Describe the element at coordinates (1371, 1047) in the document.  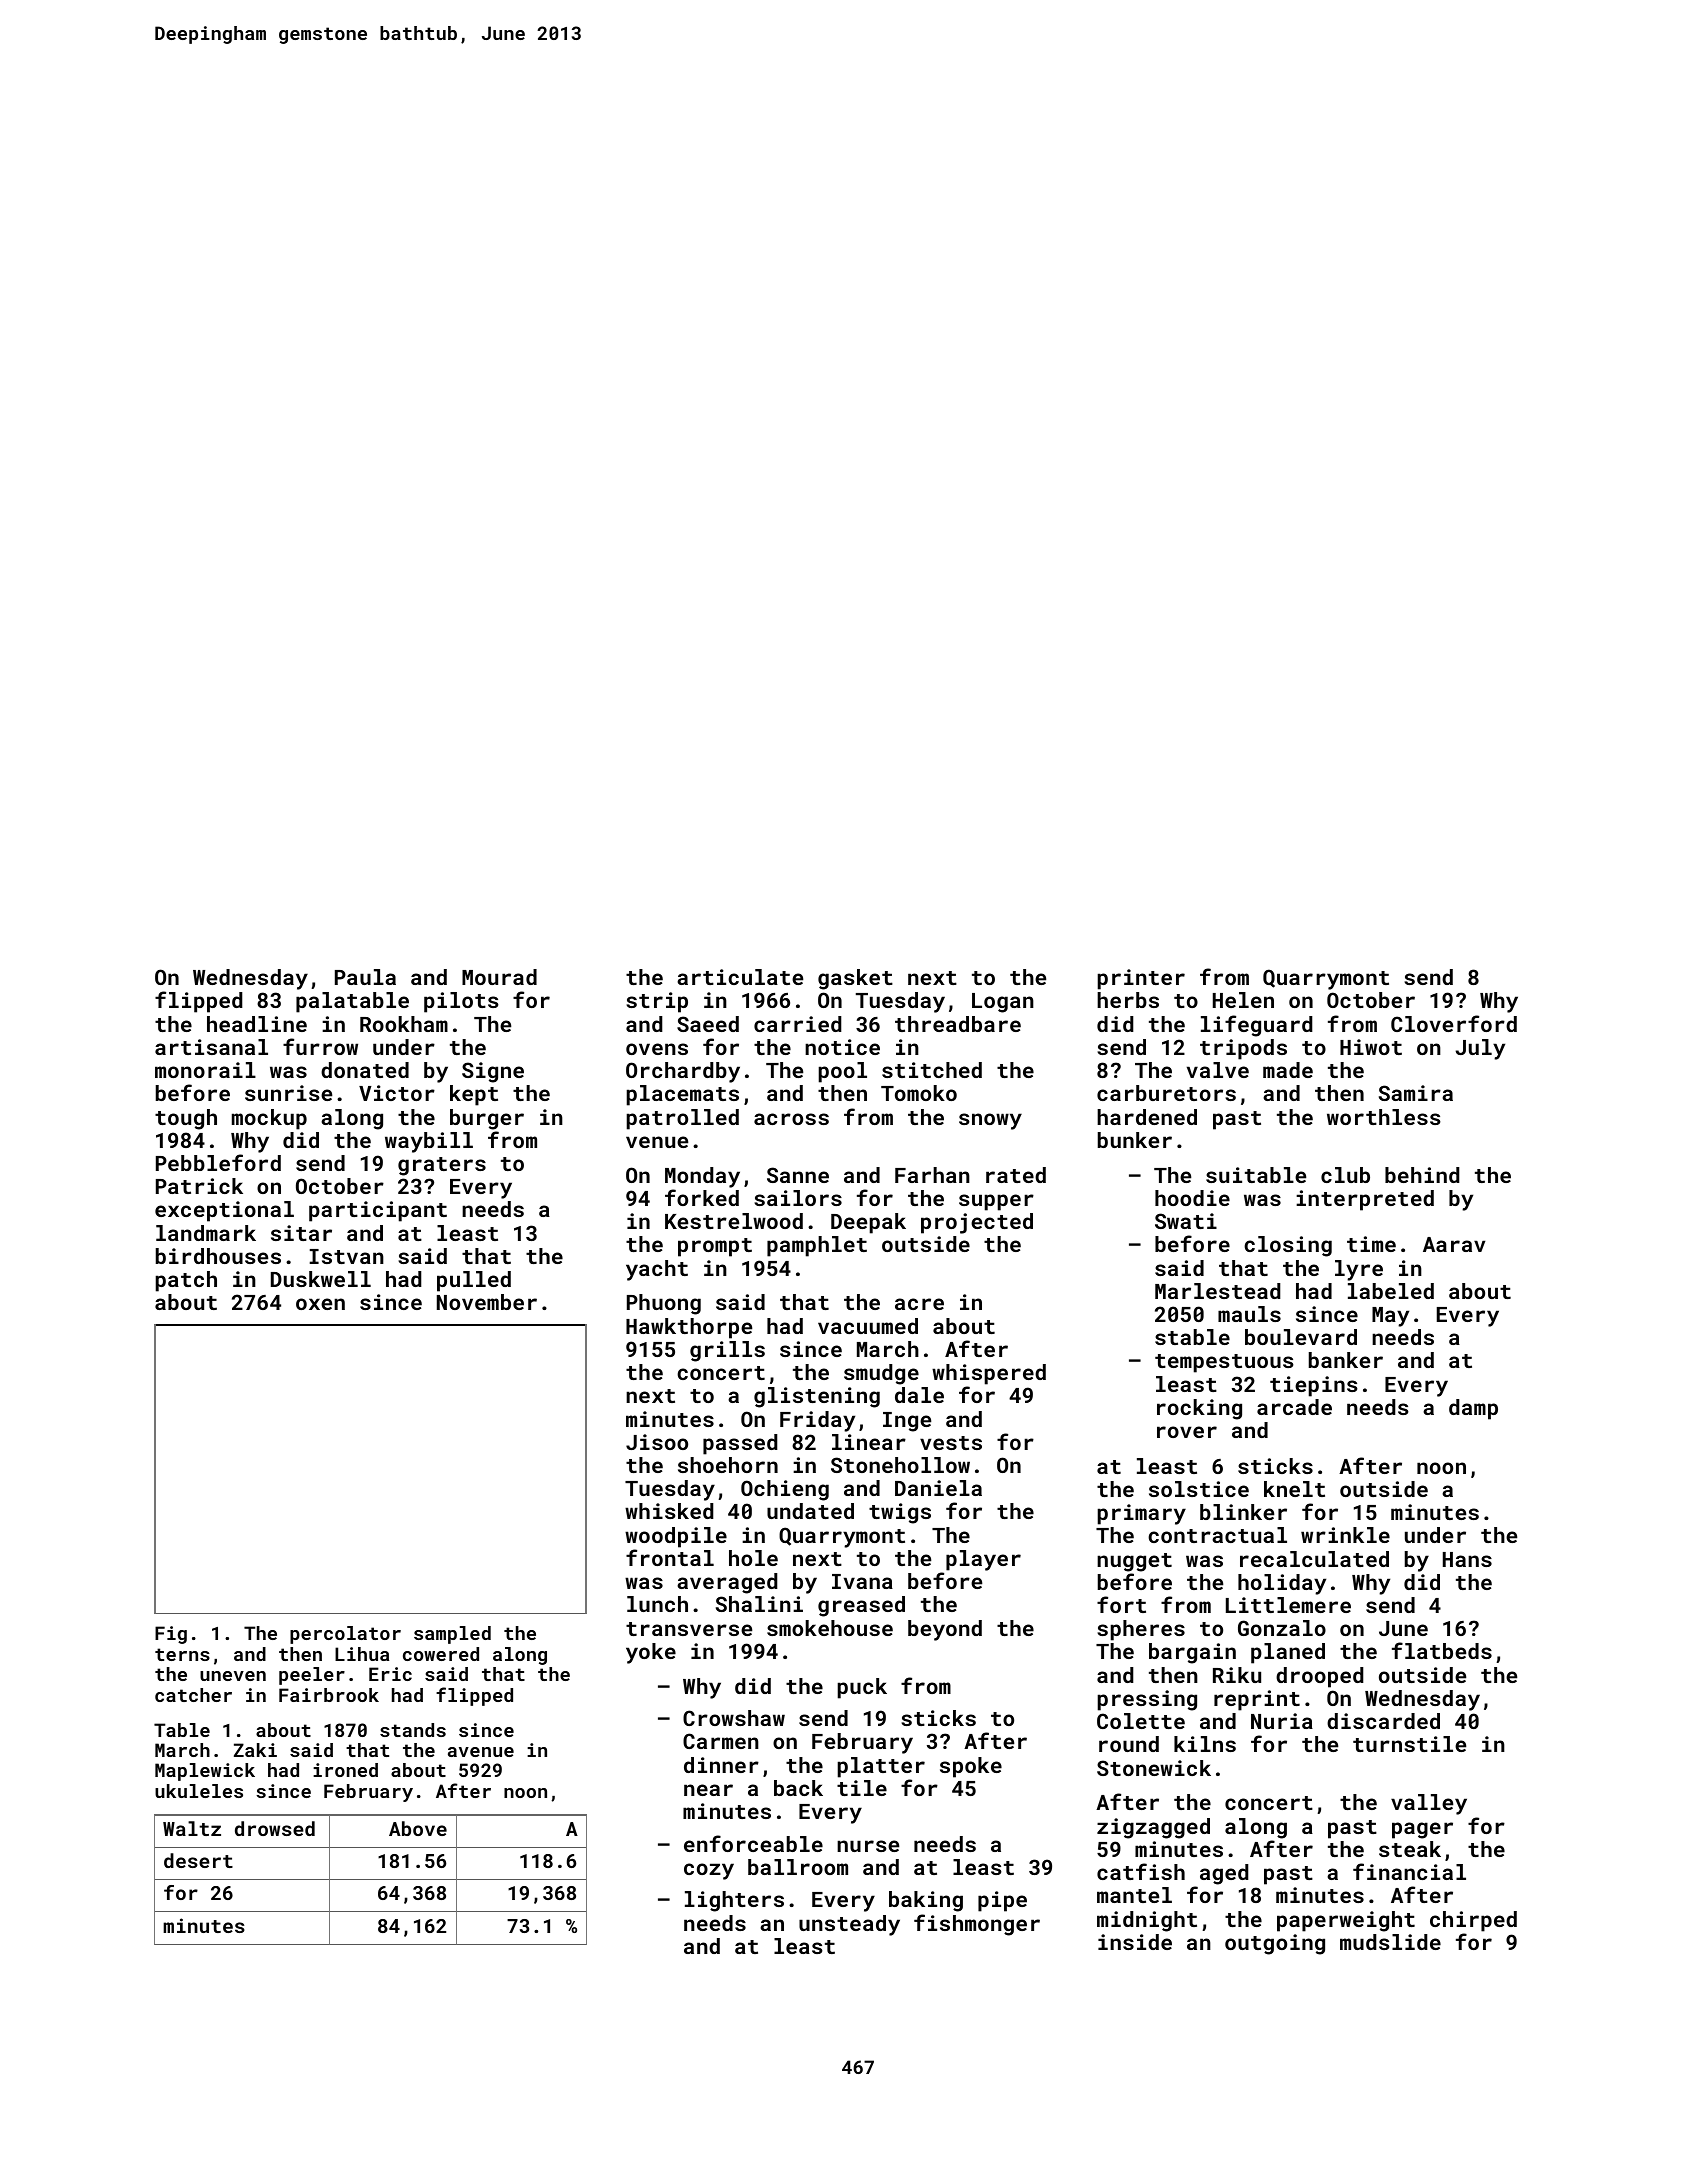
I see `Hiwot` at that location.
